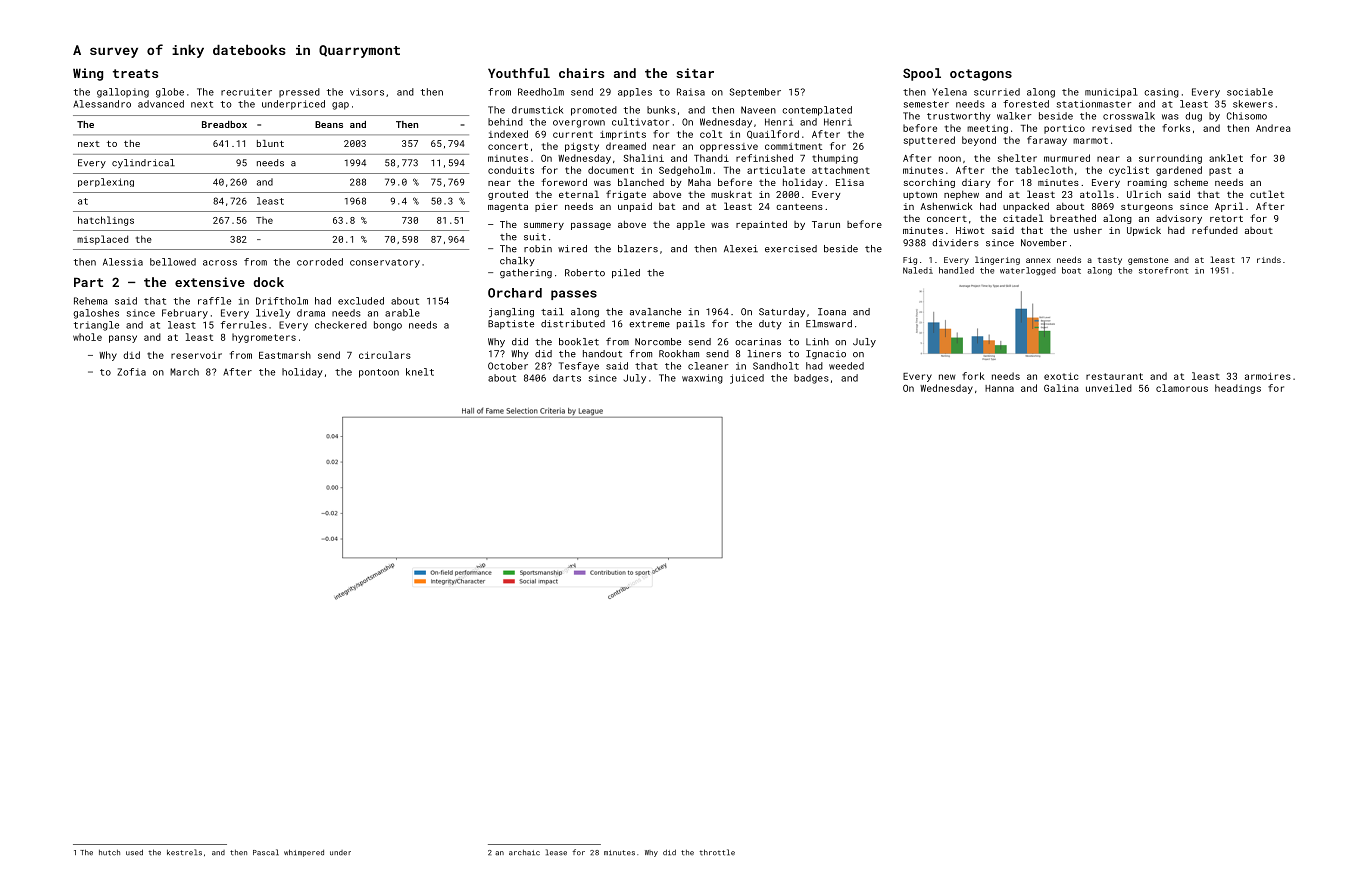 The height and width of the document is (887, 1372). I want to click on hutch, so click(109, 853).
